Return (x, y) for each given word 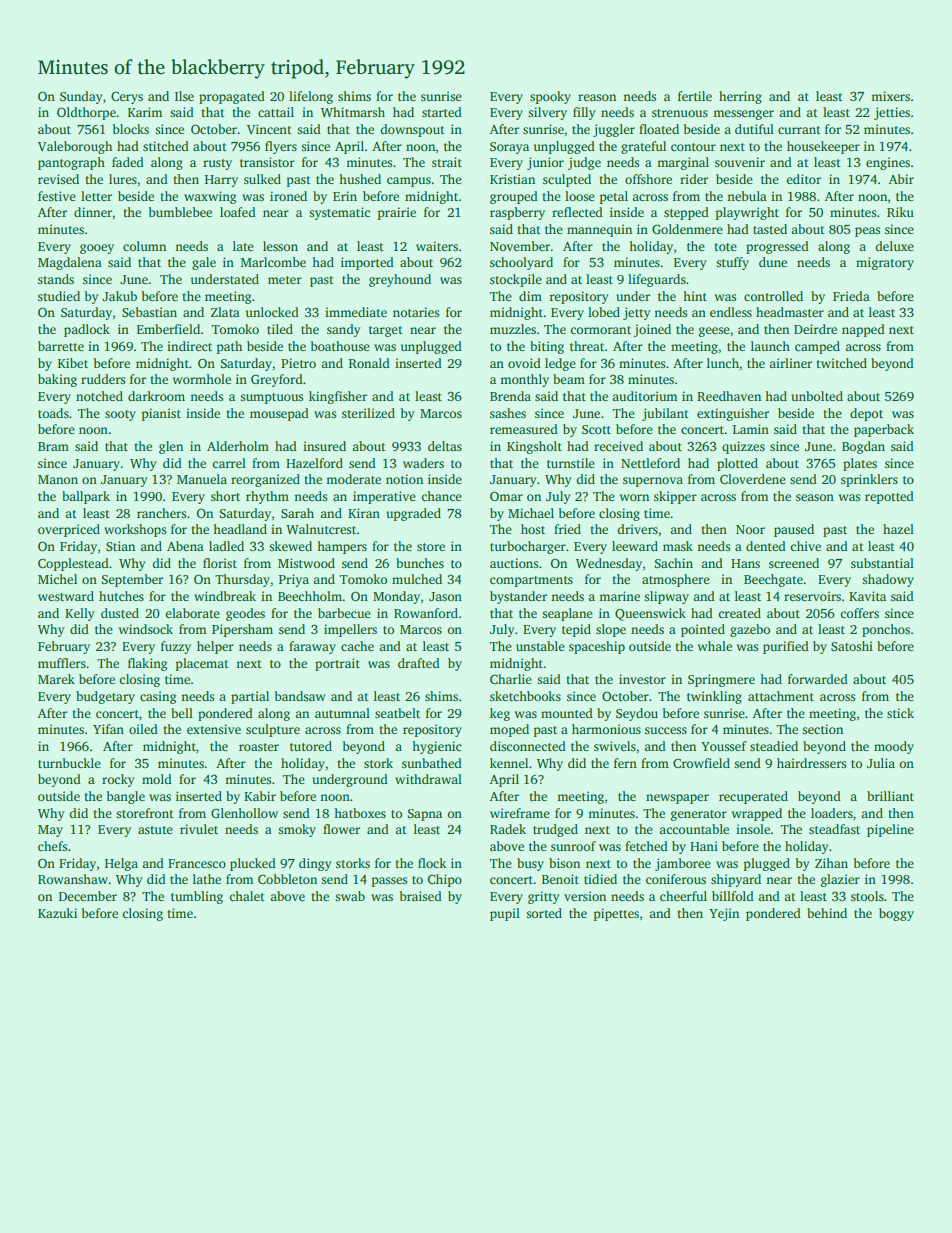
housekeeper (823, 147)
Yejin (724, 914)
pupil (505, 914)
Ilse (184, 96)
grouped (514, 197)
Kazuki (57, 913)
